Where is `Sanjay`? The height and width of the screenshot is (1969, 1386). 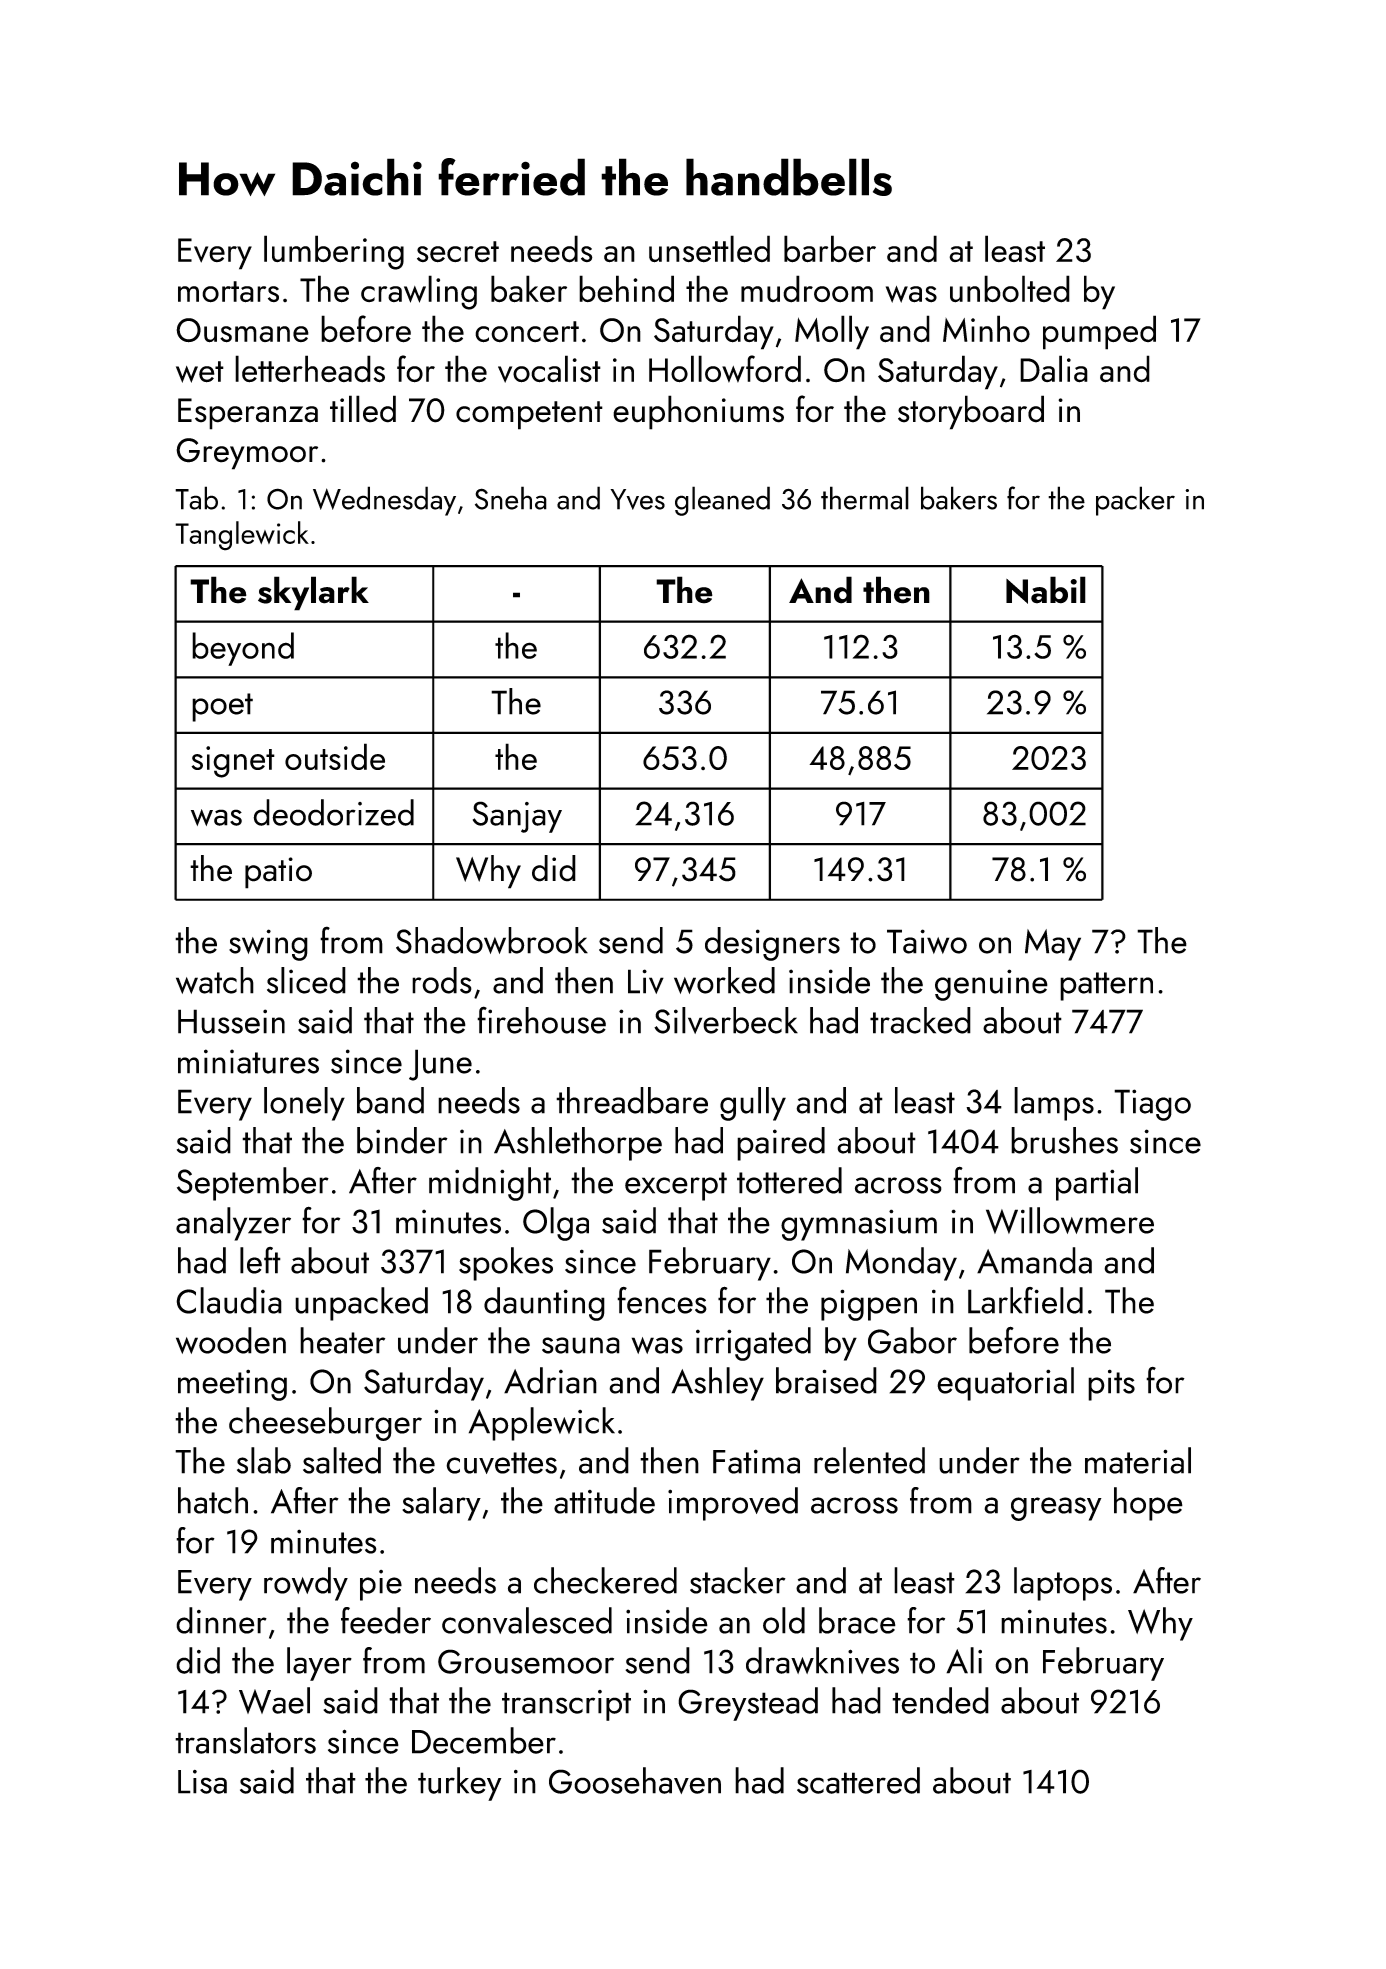 Sanjay is located at coordinates (517, 817).
